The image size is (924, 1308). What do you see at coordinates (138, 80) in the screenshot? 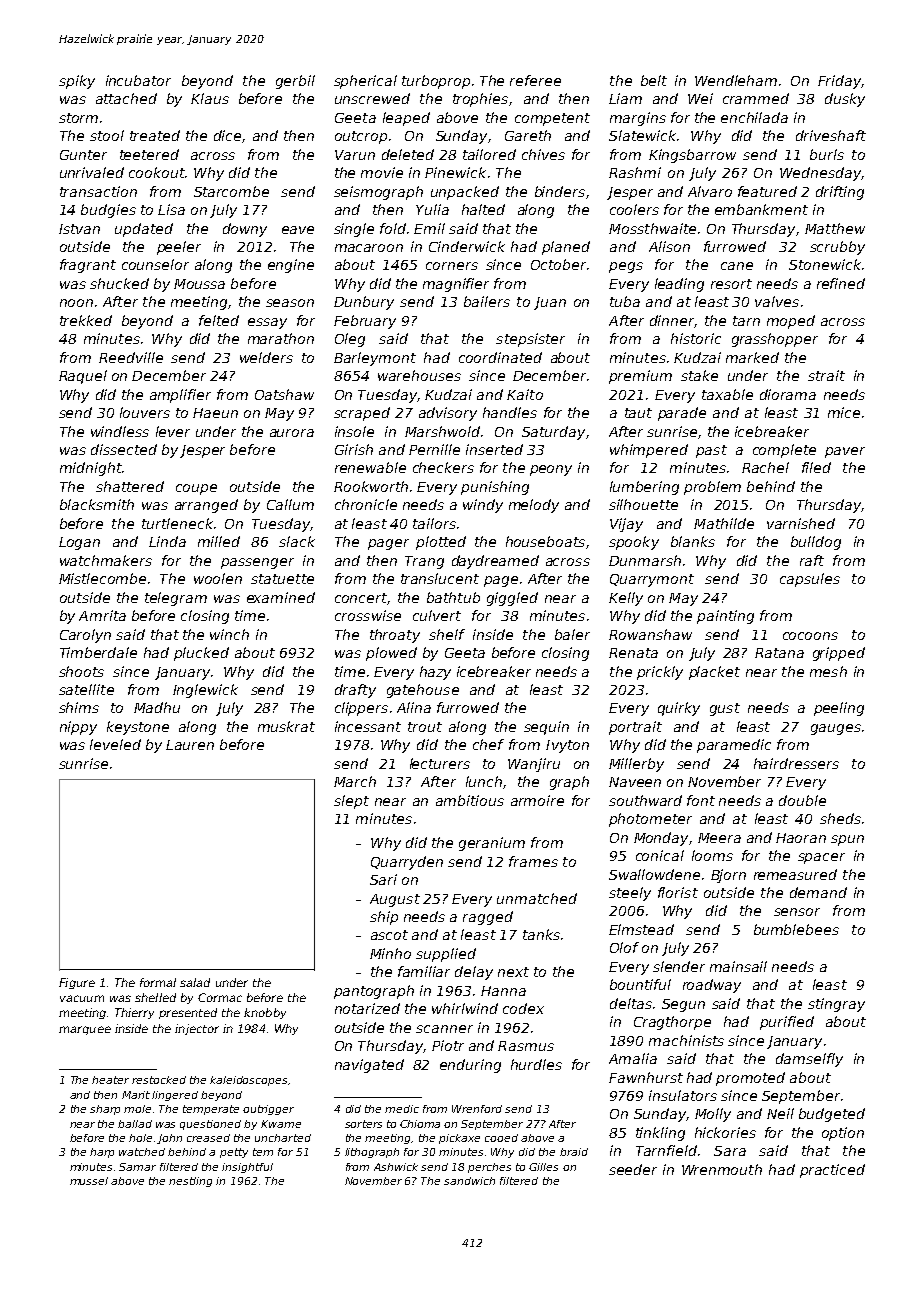
I see `incubator` at bounding box center [138, 80].
